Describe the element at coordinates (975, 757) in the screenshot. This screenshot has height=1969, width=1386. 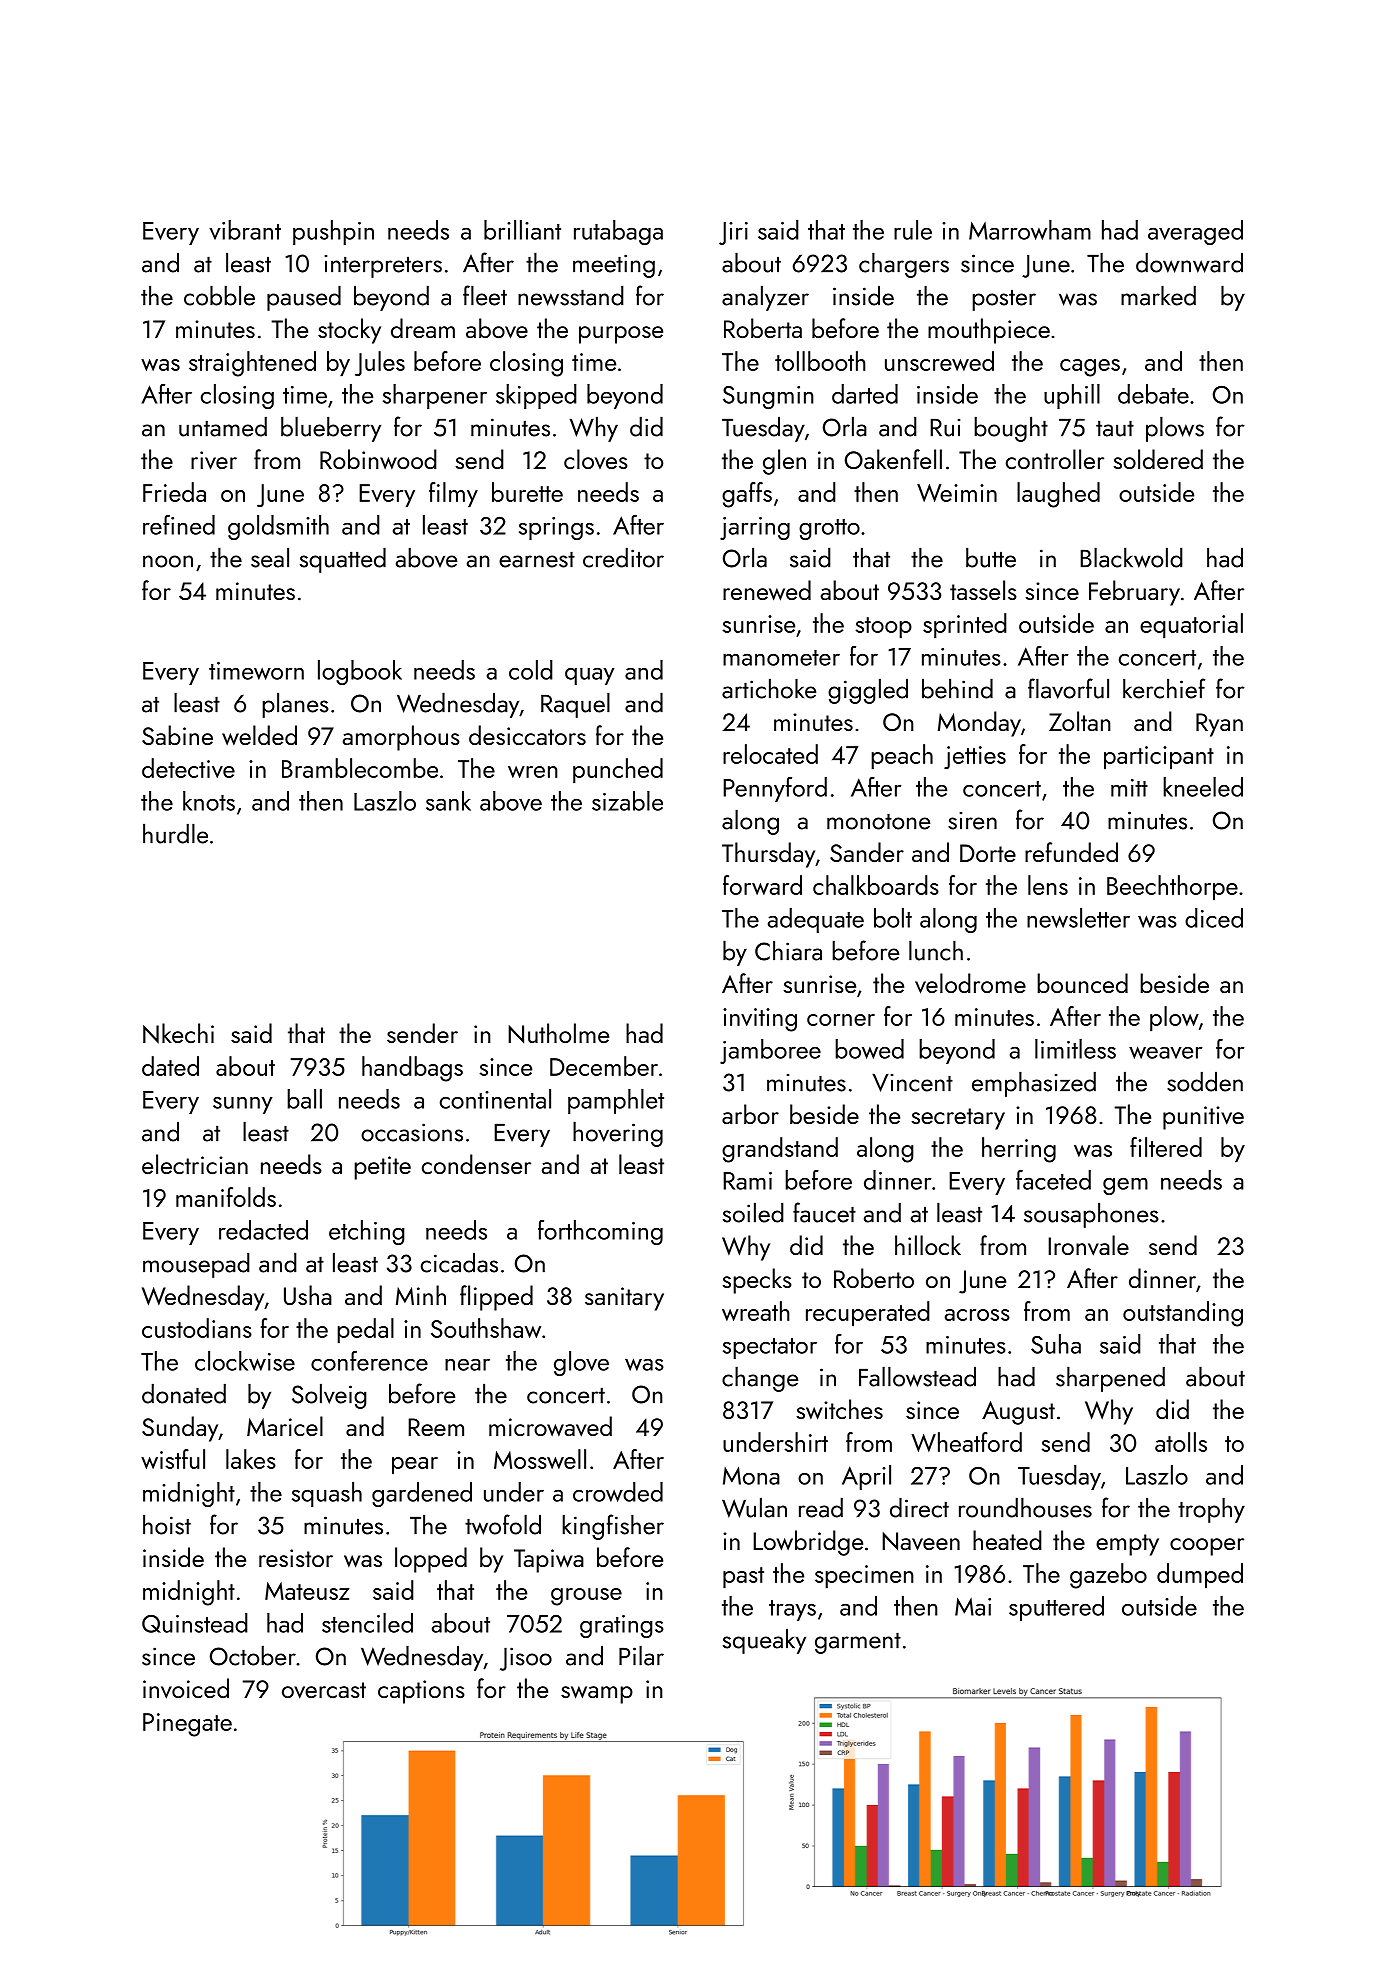
I see `jetties` at that location.
